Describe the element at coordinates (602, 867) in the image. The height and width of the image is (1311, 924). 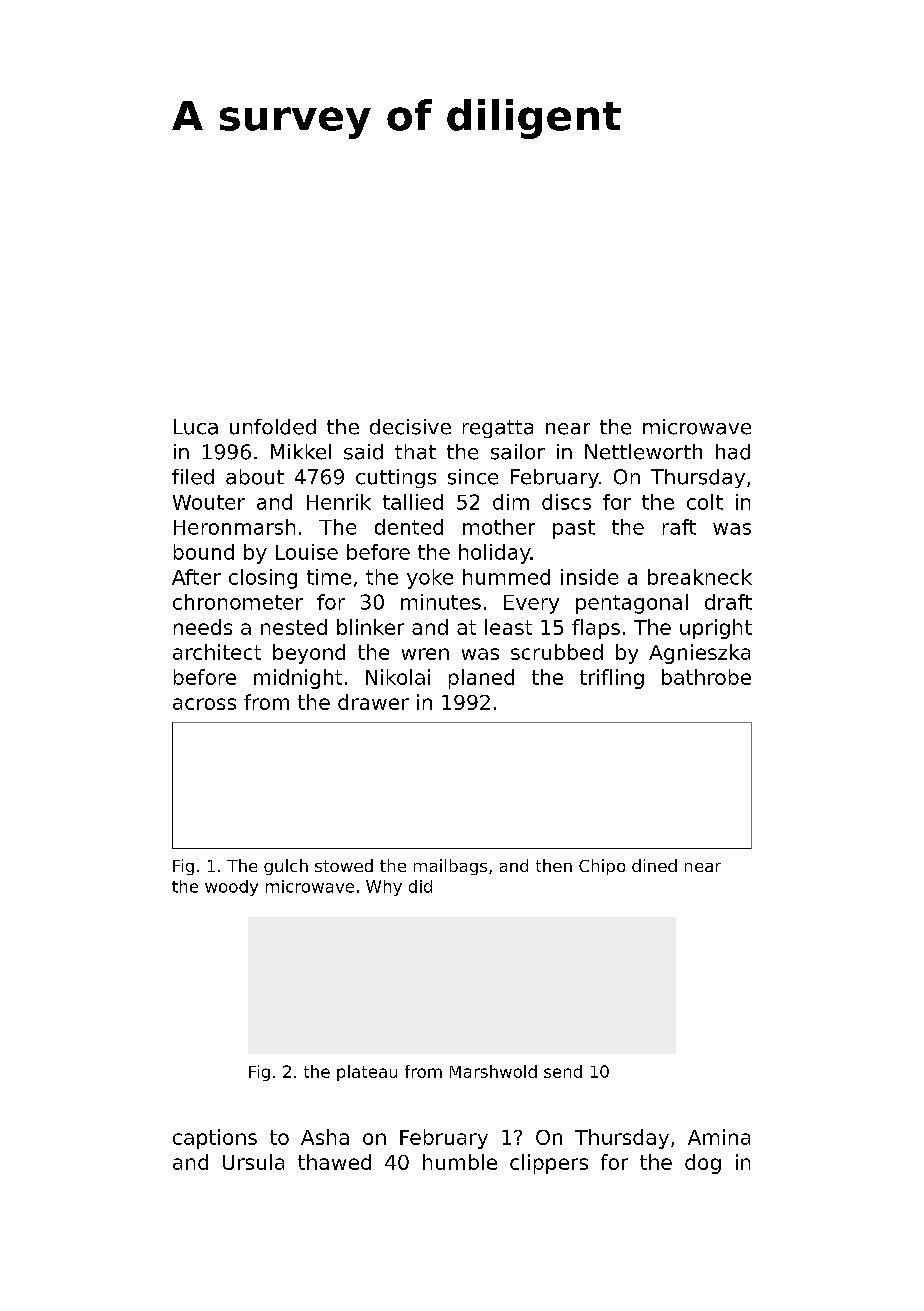
I see `Chipo` at that location.
